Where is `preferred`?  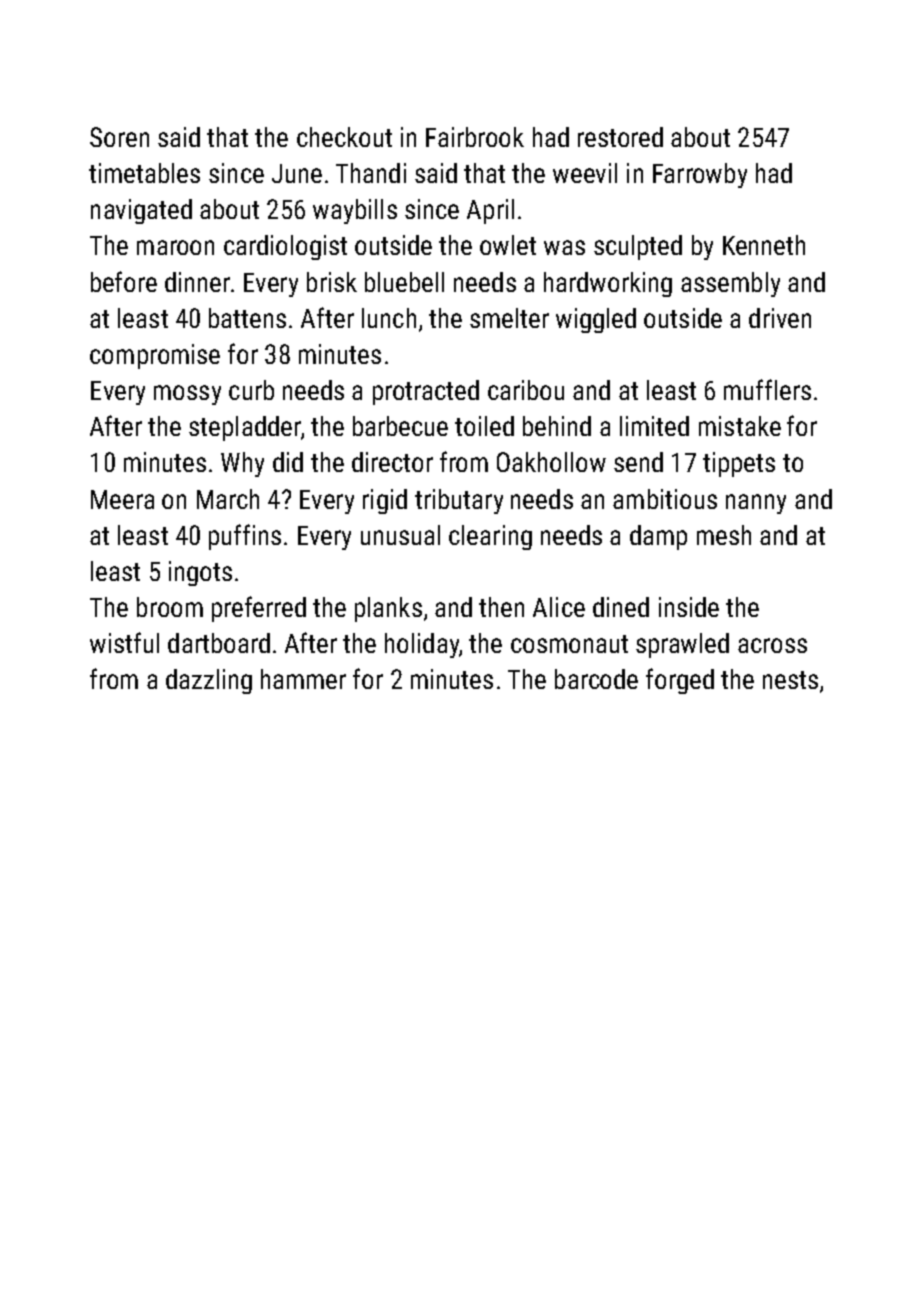 preferred is located at coordinates (259, 609).
